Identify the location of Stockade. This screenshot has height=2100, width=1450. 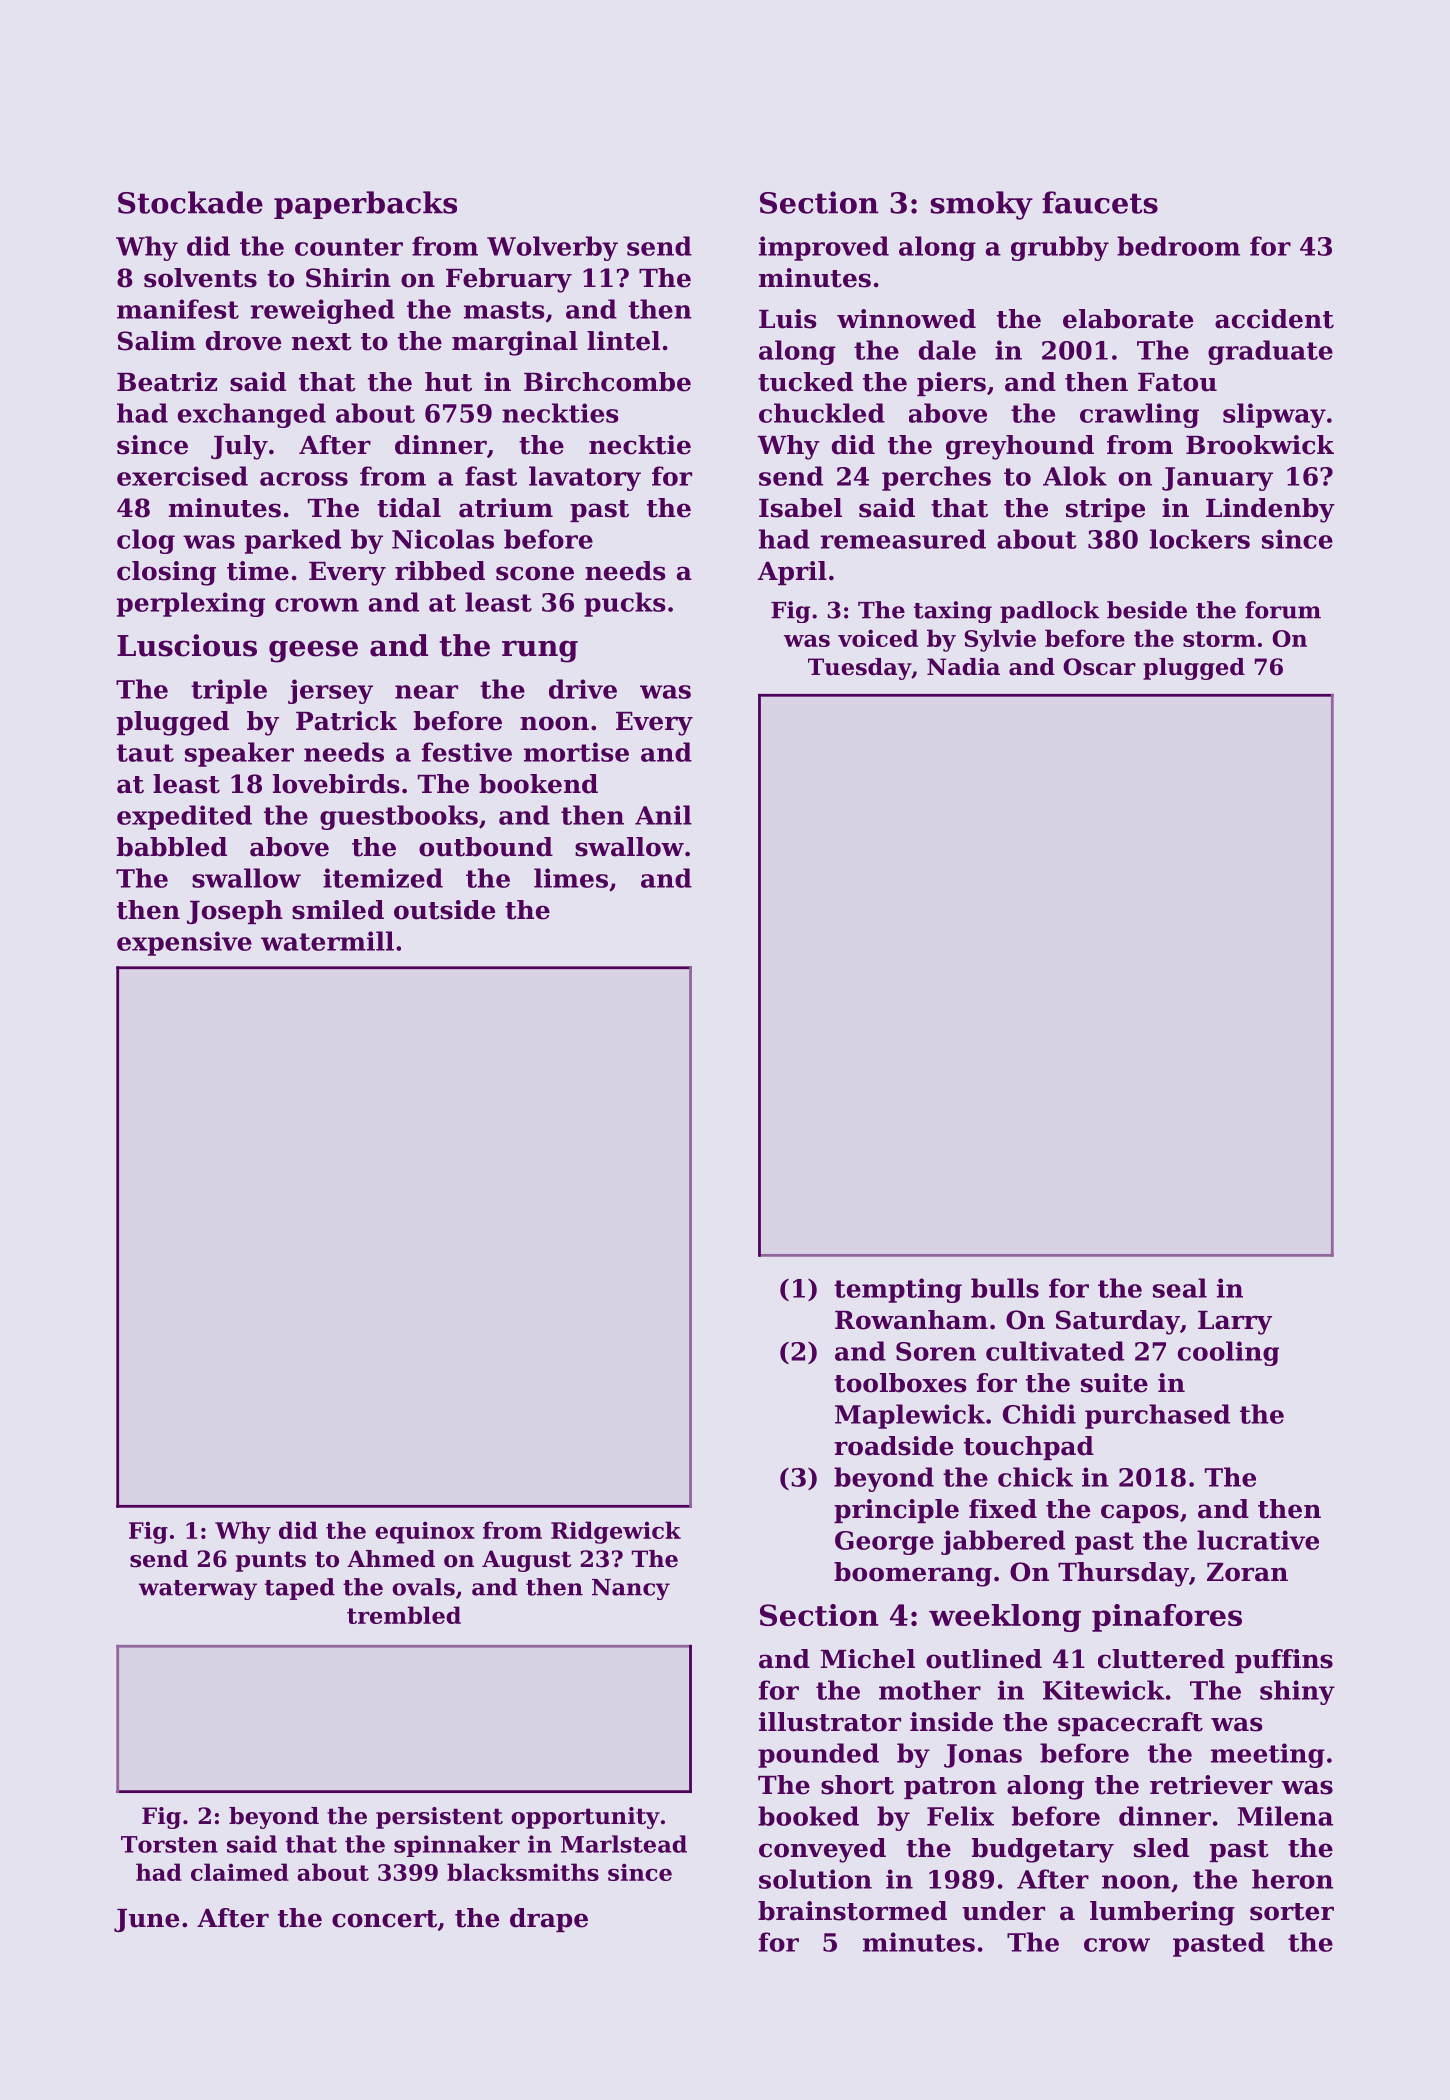
(190, 202).
